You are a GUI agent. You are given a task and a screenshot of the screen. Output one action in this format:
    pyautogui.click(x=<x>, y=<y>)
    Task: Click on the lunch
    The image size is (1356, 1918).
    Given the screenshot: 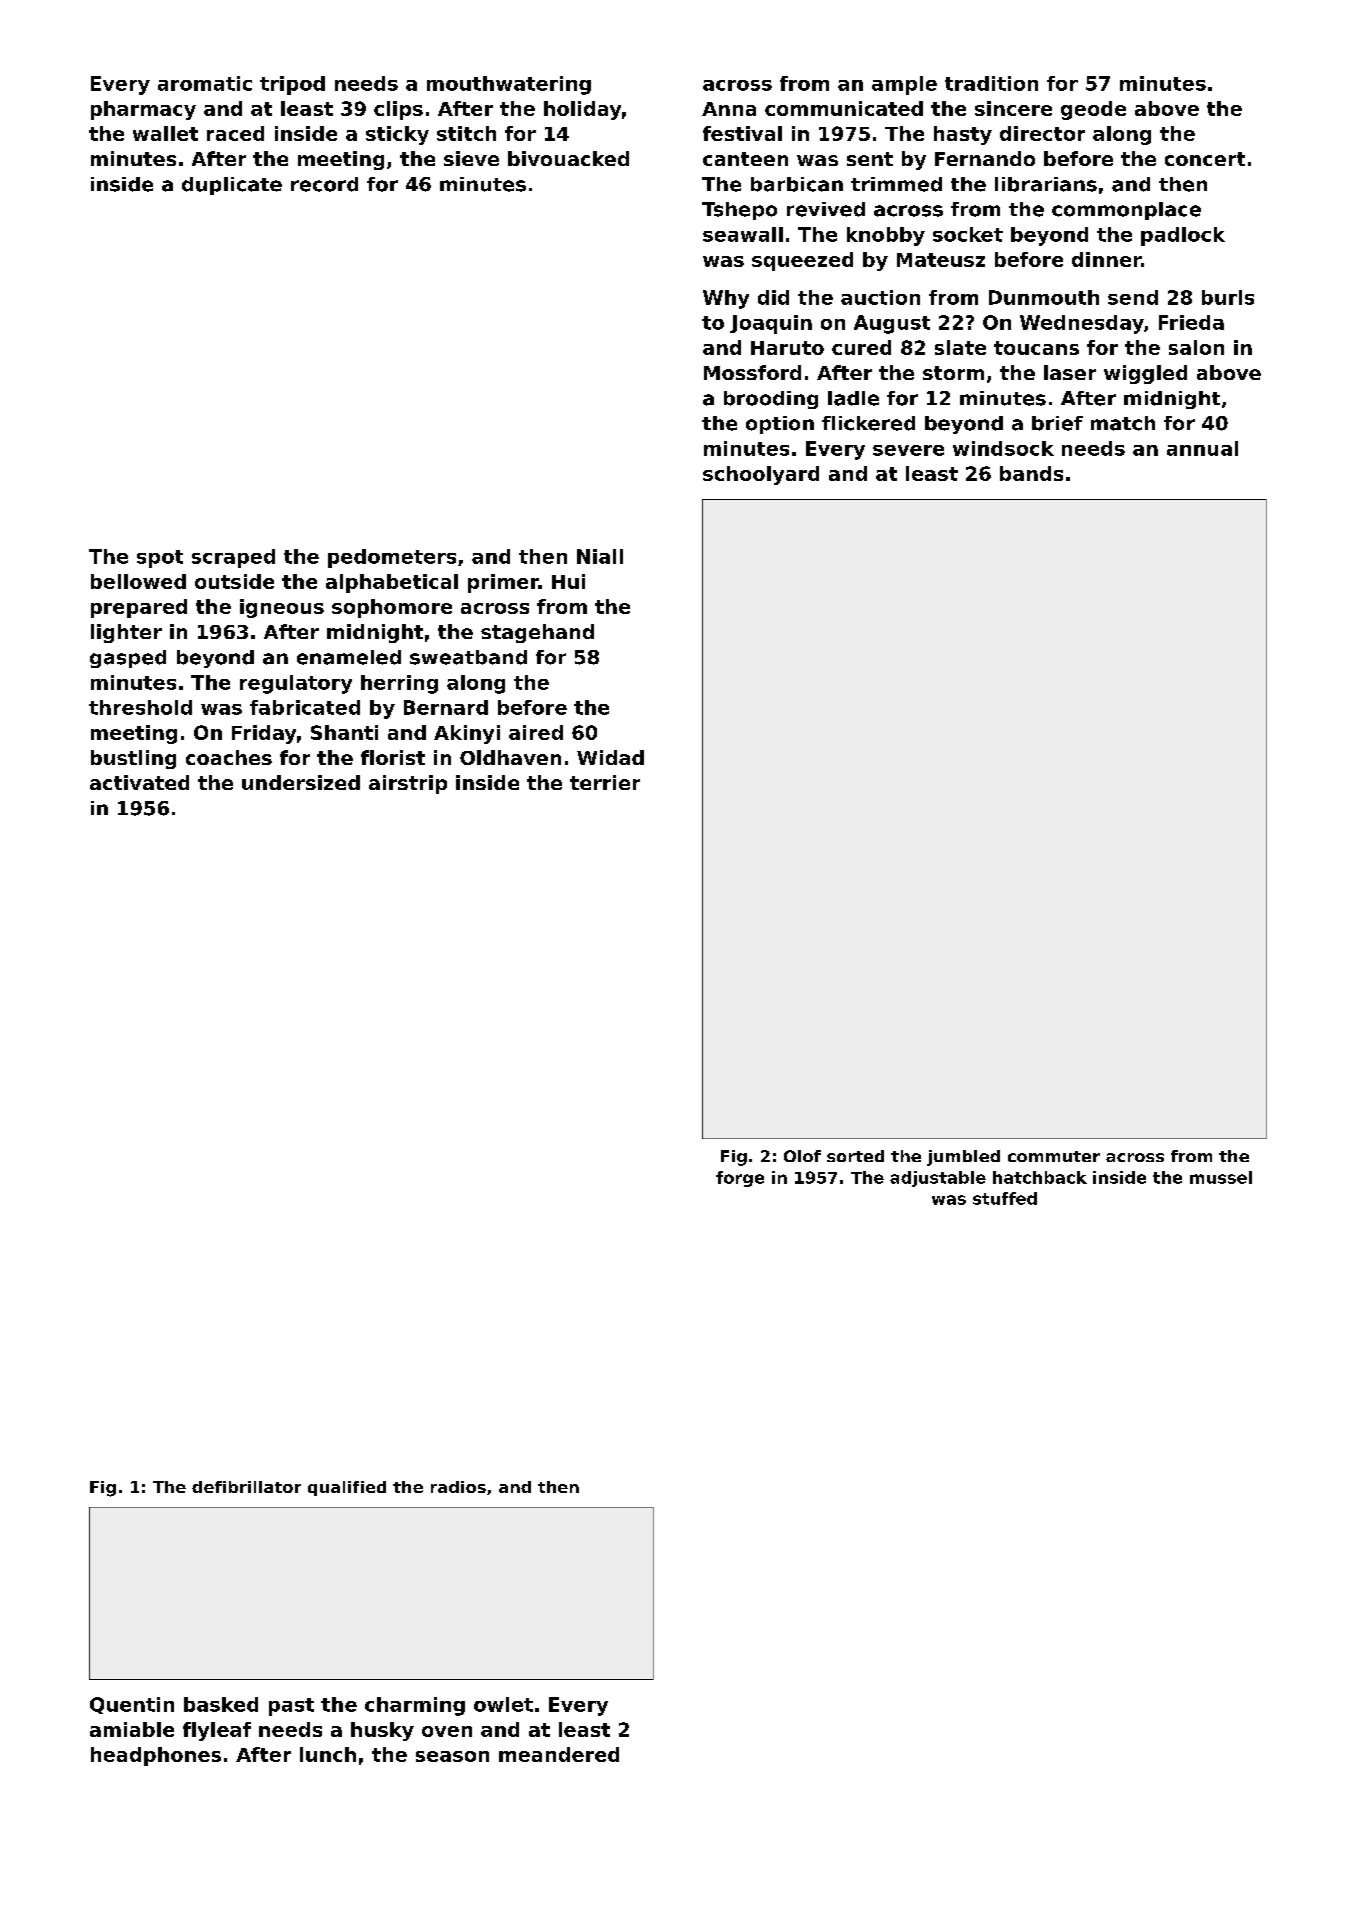 What is the action you would take?
    pyautogui.click(x=328, y=1754)
